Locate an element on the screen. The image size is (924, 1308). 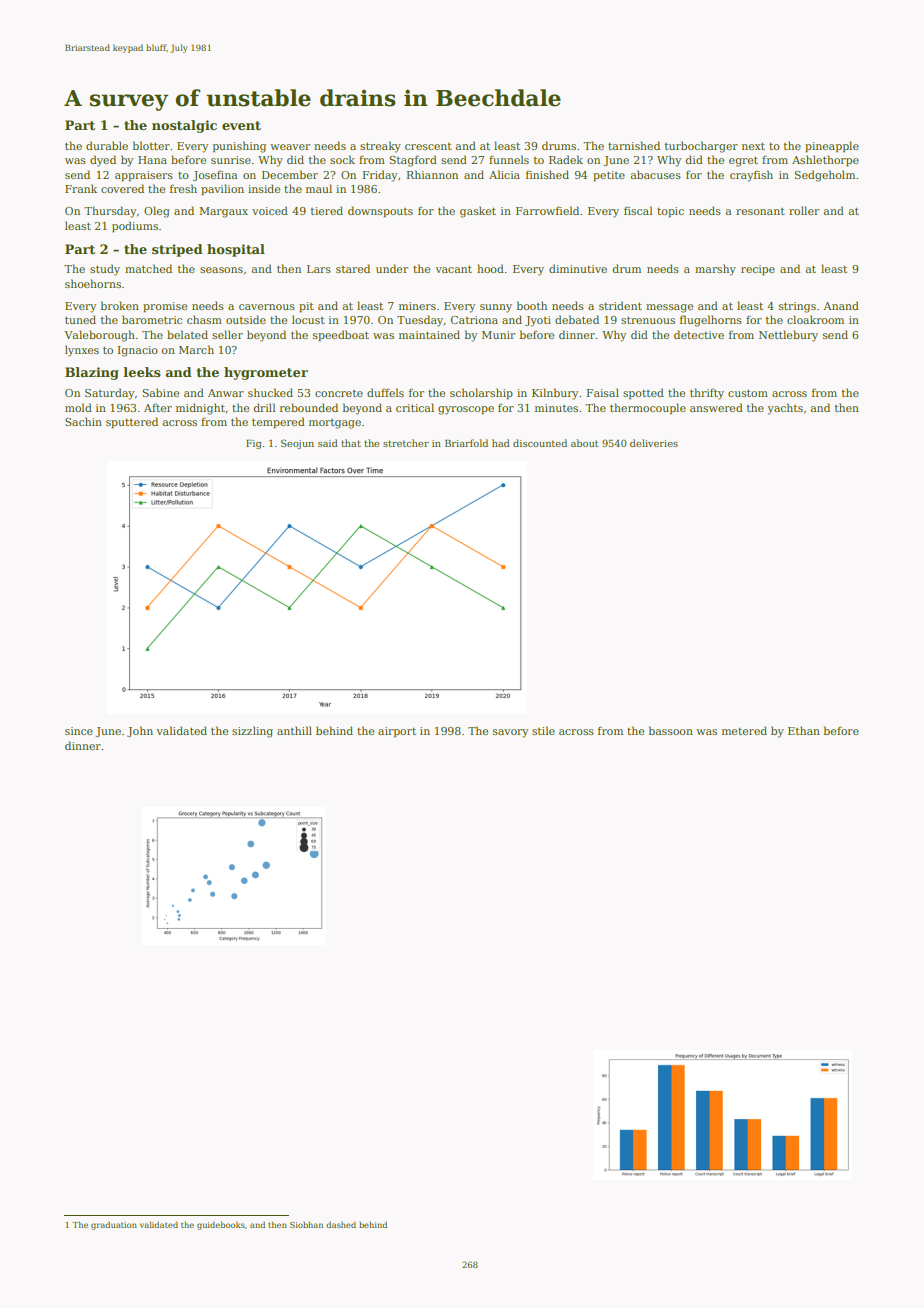
dashed is located at coordinates (341, 1224).
